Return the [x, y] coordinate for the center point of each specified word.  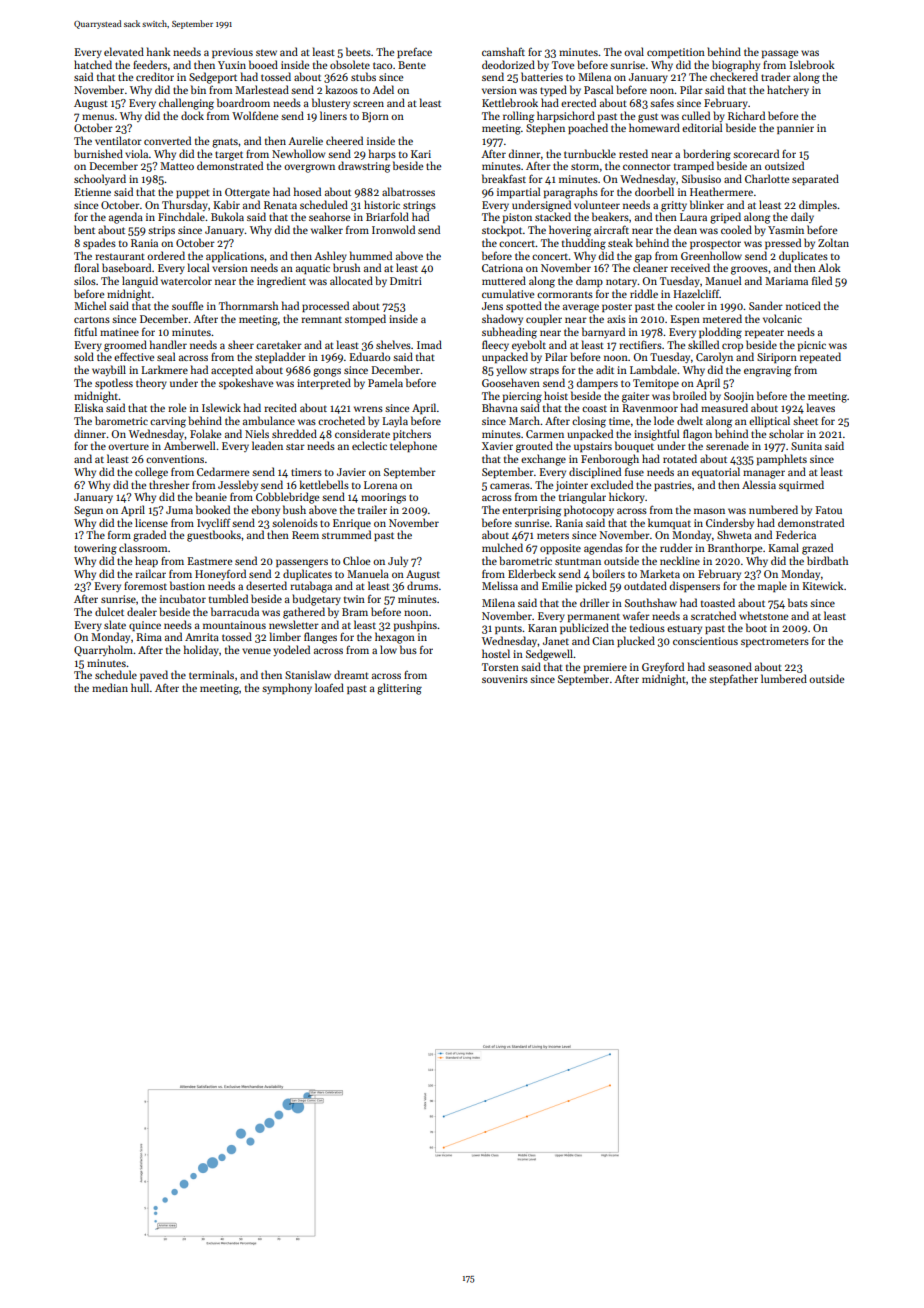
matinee [119, 332]
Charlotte [767, 178]
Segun [88, 511]
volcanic [782, 318]
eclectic [369, 445]
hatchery [788, 90]
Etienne [93, 192]
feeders [150, 64]
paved [154, 675]
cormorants [565, 295]
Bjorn [375, 117]
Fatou [829, 510]
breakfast [504, 178]
